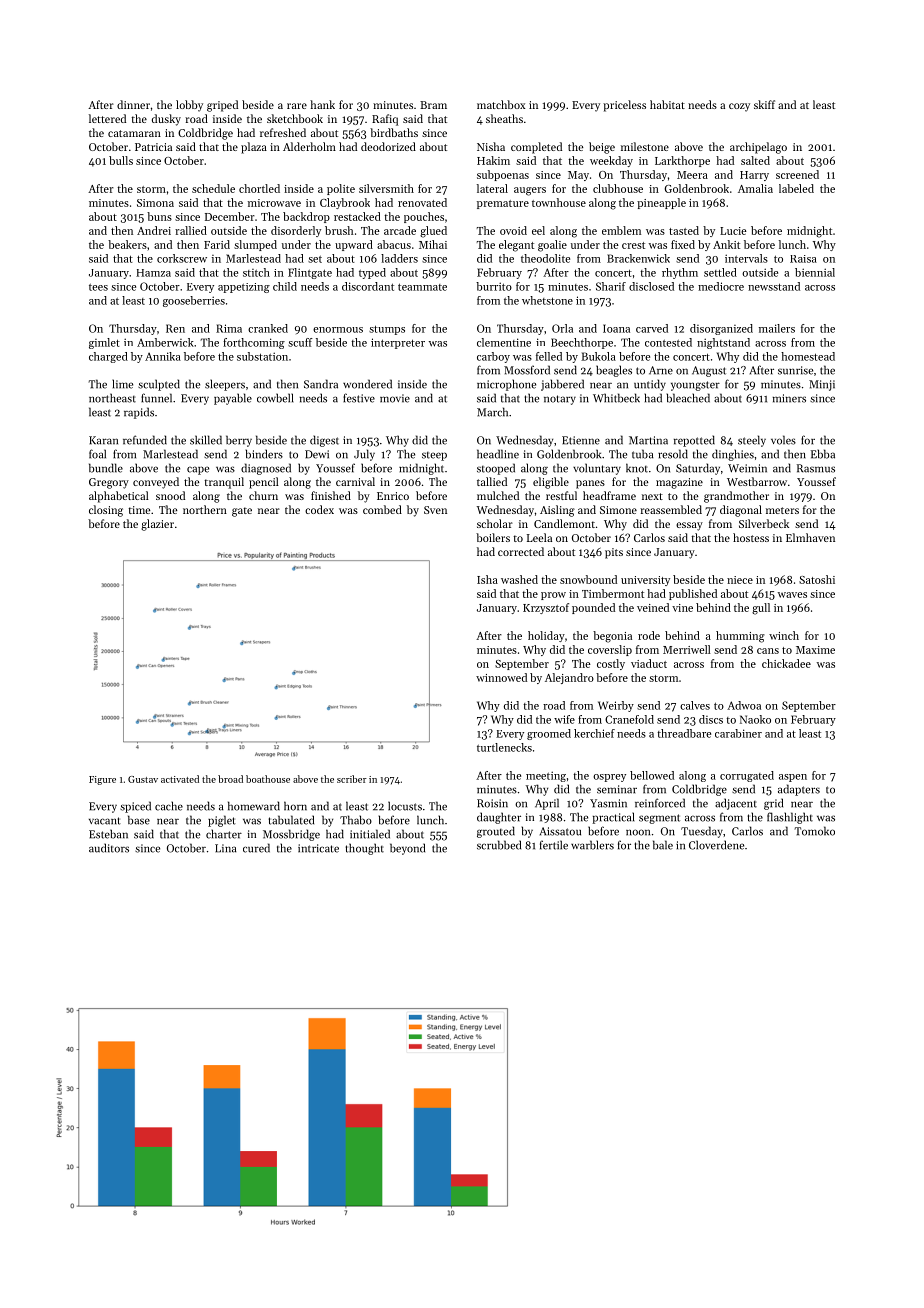 Image resolution: width=924 pixels, height=1308 pixels. I want to click on northeast, so click(112, 398).
